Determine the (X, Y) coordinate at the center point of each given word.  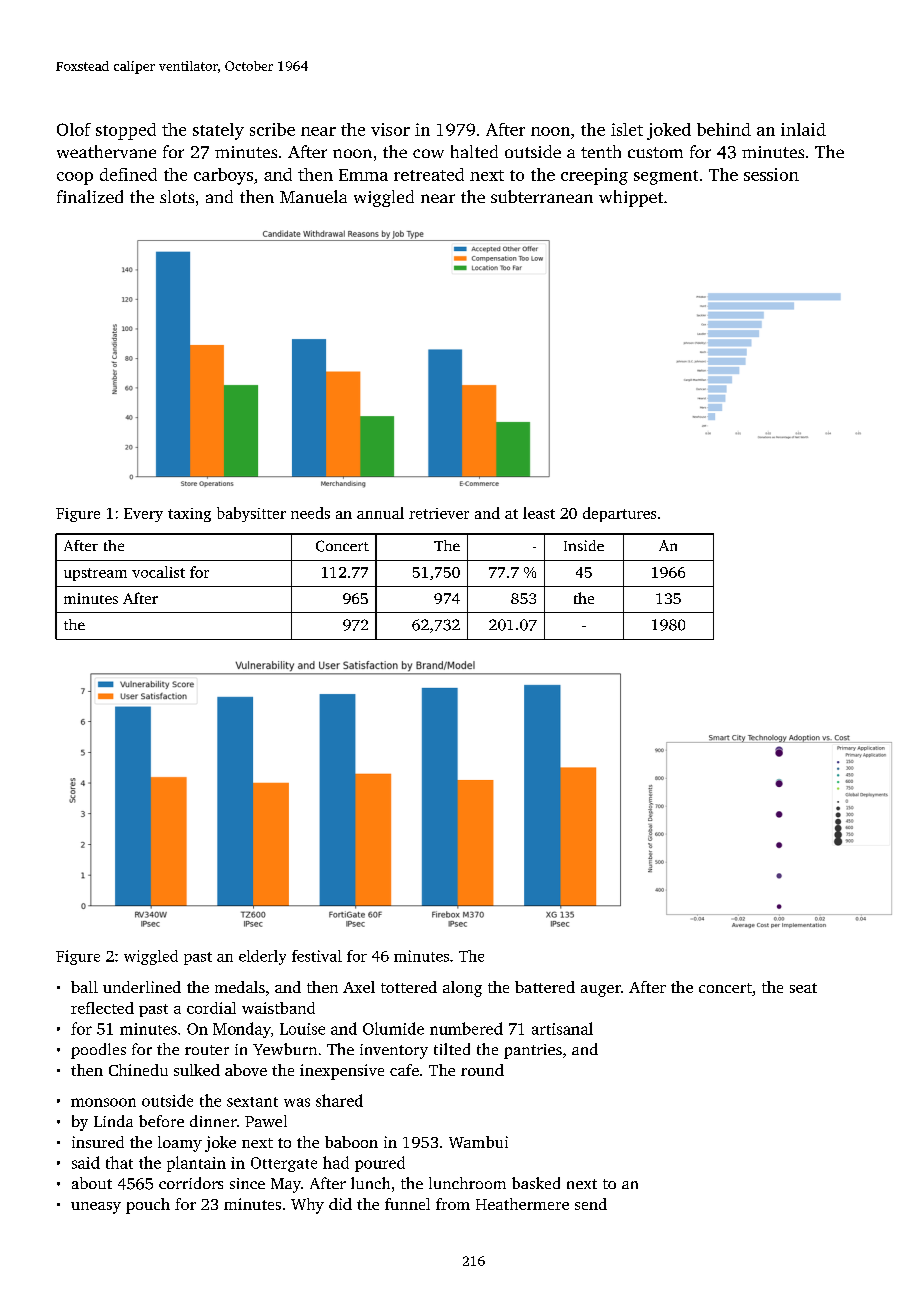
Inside (584, 545)
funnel (407, 1204)
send (591, 1204)
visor (390, 129)
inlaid (803, 129)
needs (310, 513)
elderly (262, 957)
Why (307, 1206)
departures (619, 514)
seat (803, 988)
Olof (74, 129)
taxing (189, 515)
